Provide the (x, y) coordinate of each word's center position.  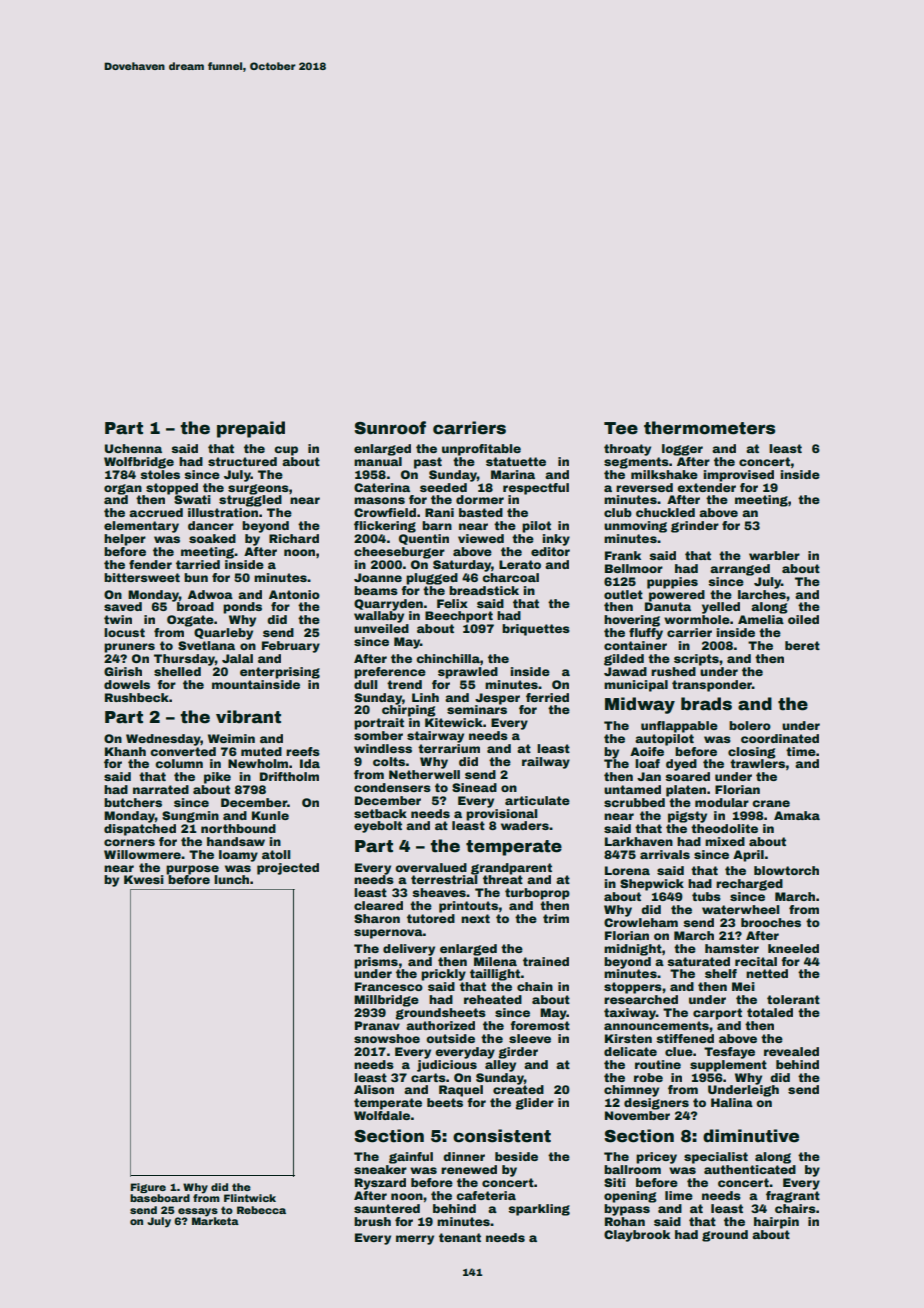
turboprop (537, 894)
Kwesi (144, 879)
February (291, 647)
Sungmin (190, 817)
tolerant (793, 999)
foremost (540, 1025)
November (637, 1115)
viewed (481, 538)
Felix (452, 603)
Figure (148, 1188)
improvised (738, 476)
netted (767, 973)
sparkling (539, 1210)
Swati (192, 499)
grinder (695, 527)
